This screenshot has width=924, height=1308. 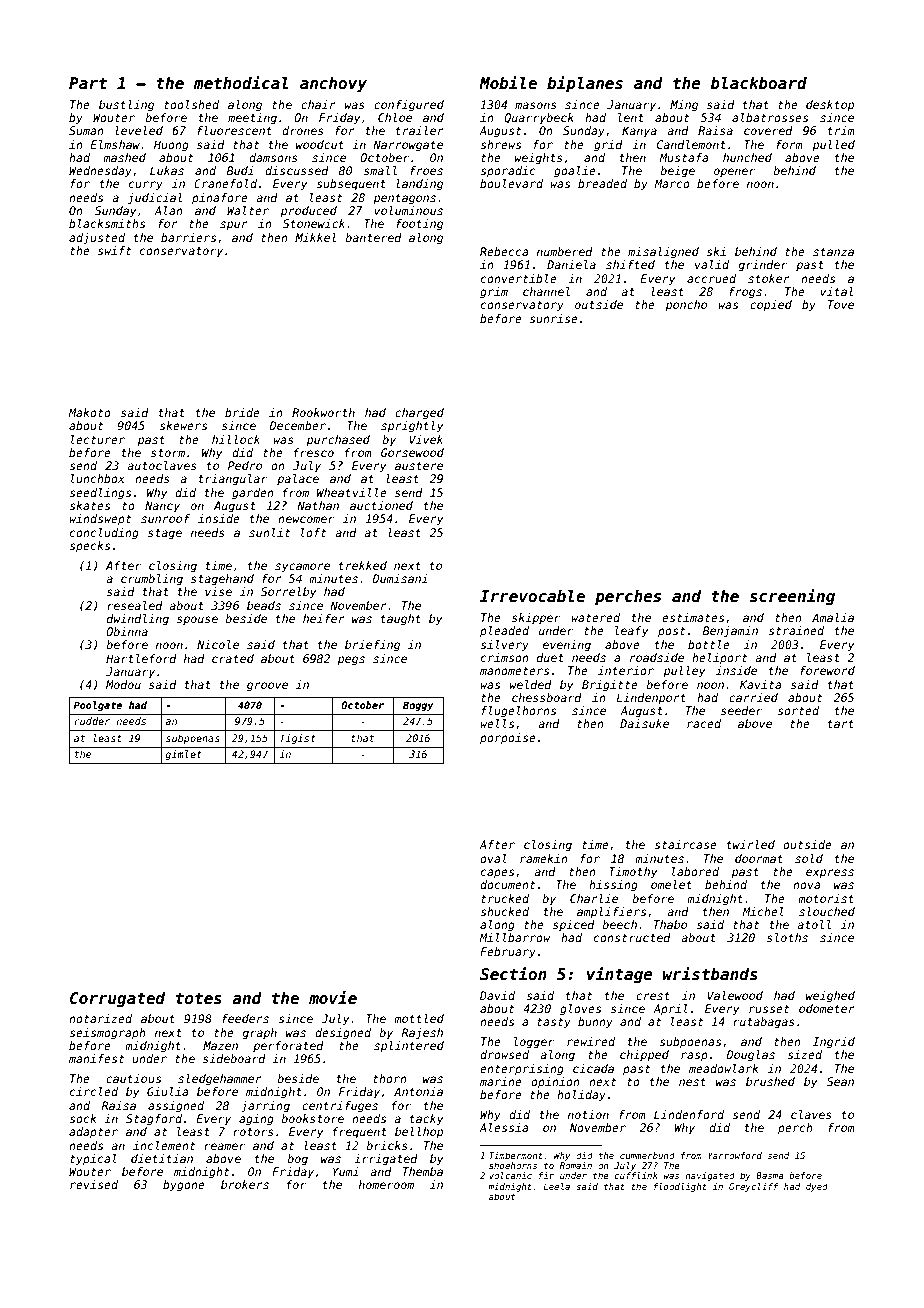 What do you see at coordinates (493, 858) in the screenshot?
I see `oval` at bounding box center [493, 858].
